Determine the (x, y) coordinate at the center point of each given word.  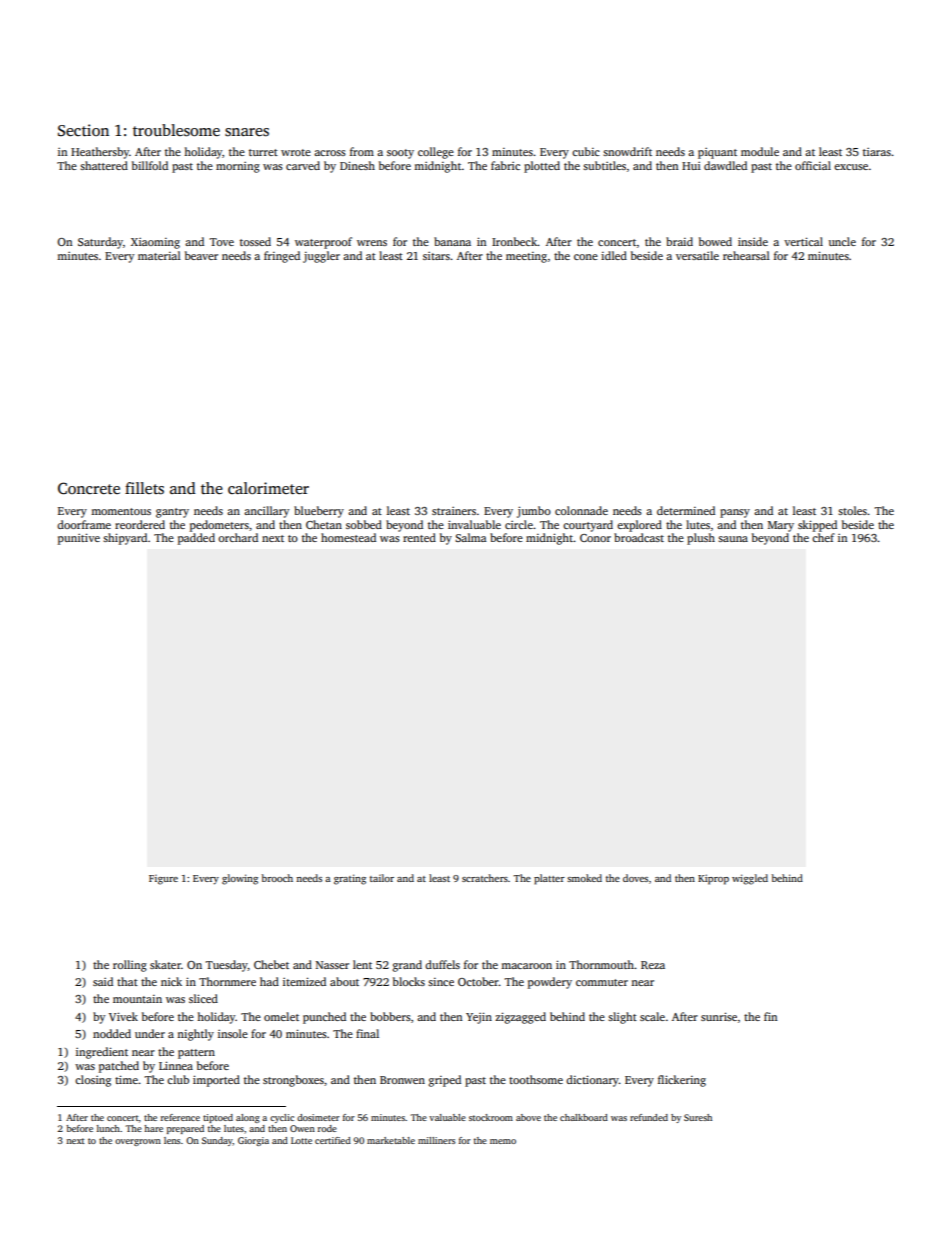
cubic (586, 151)
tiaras (877, 152)
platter (549, 879)
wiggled (750, 879)
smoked (584, 878)
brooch (277, 878)
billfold (150, 165)
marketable (391, 1140)
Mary (781, 526)
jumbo (534, 512)
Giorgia (253, 1141)
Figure (163, 880)
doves (635, 878)
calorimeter (268, 488)
